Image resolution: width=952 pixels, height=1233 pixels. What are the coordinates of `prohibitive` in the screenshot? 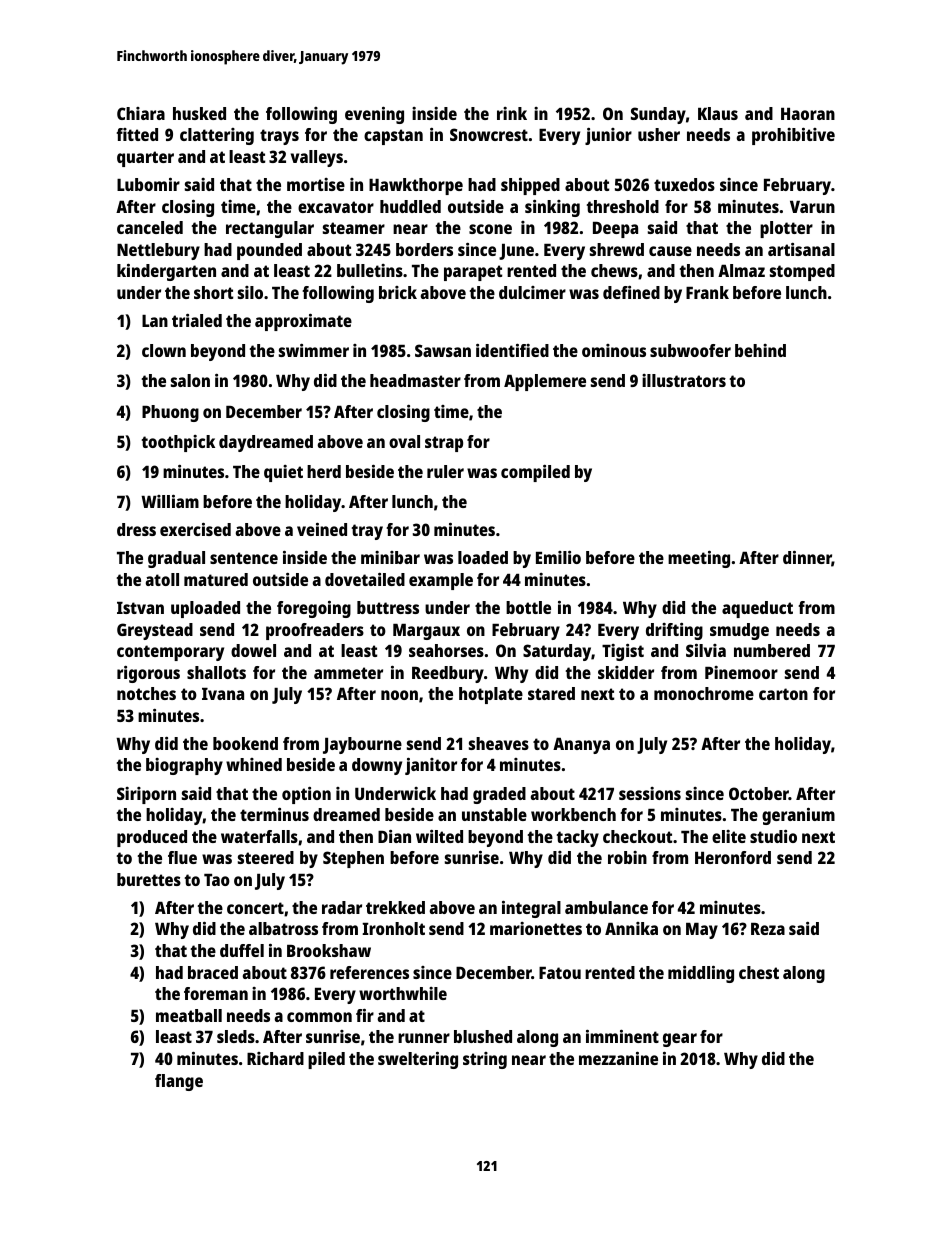 It's located at (793, 136).
